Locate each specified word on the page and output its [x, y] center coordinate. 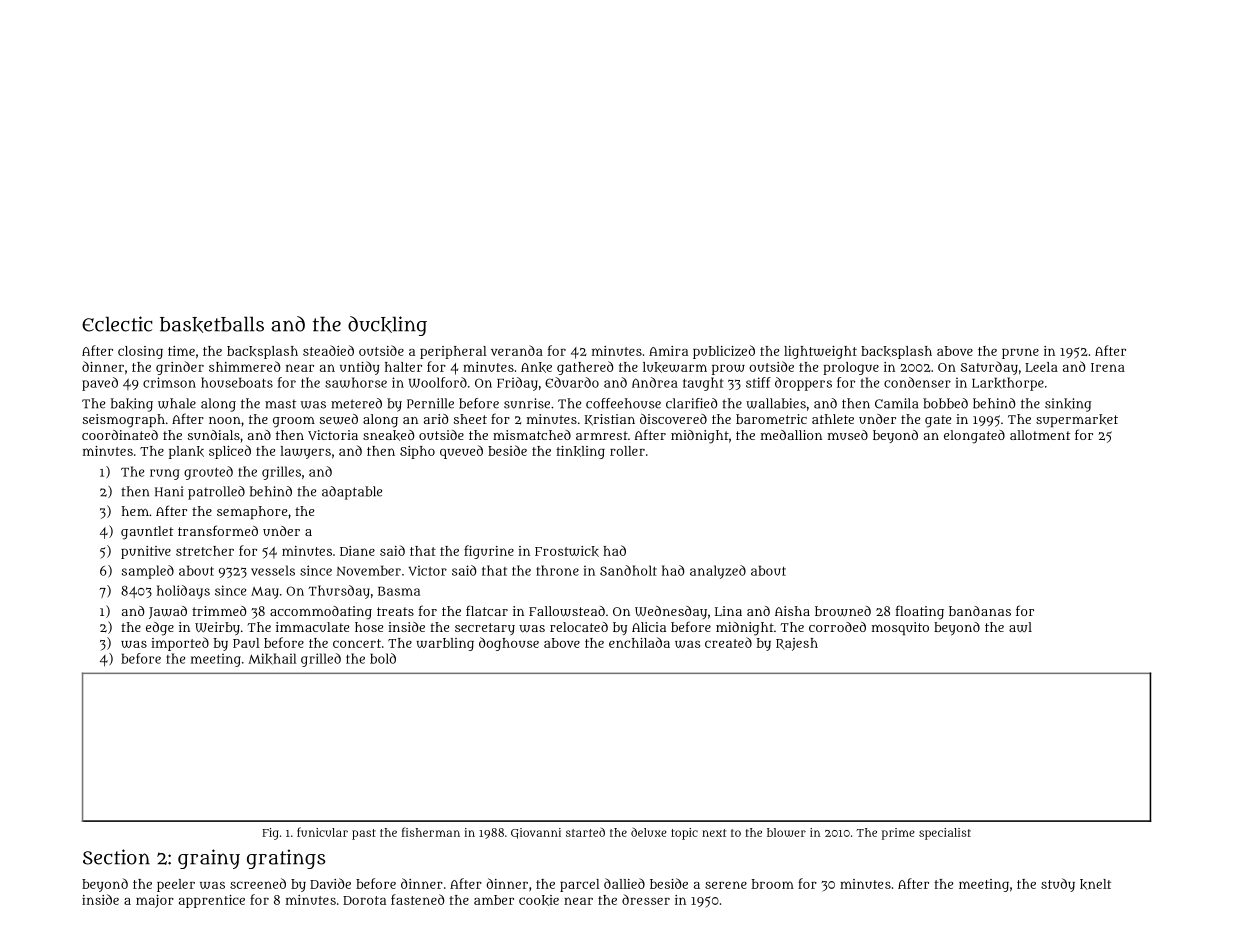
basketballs [212, 324]
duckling [387, 326]
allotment [1040, 435]
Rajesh [797, 644]
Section [116, 857]
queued [461, 452]
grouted [208, 473]
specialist [945, 834]
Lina [728, 611]
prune [1020, 353]
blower [786, 832]
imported [180, 644]
